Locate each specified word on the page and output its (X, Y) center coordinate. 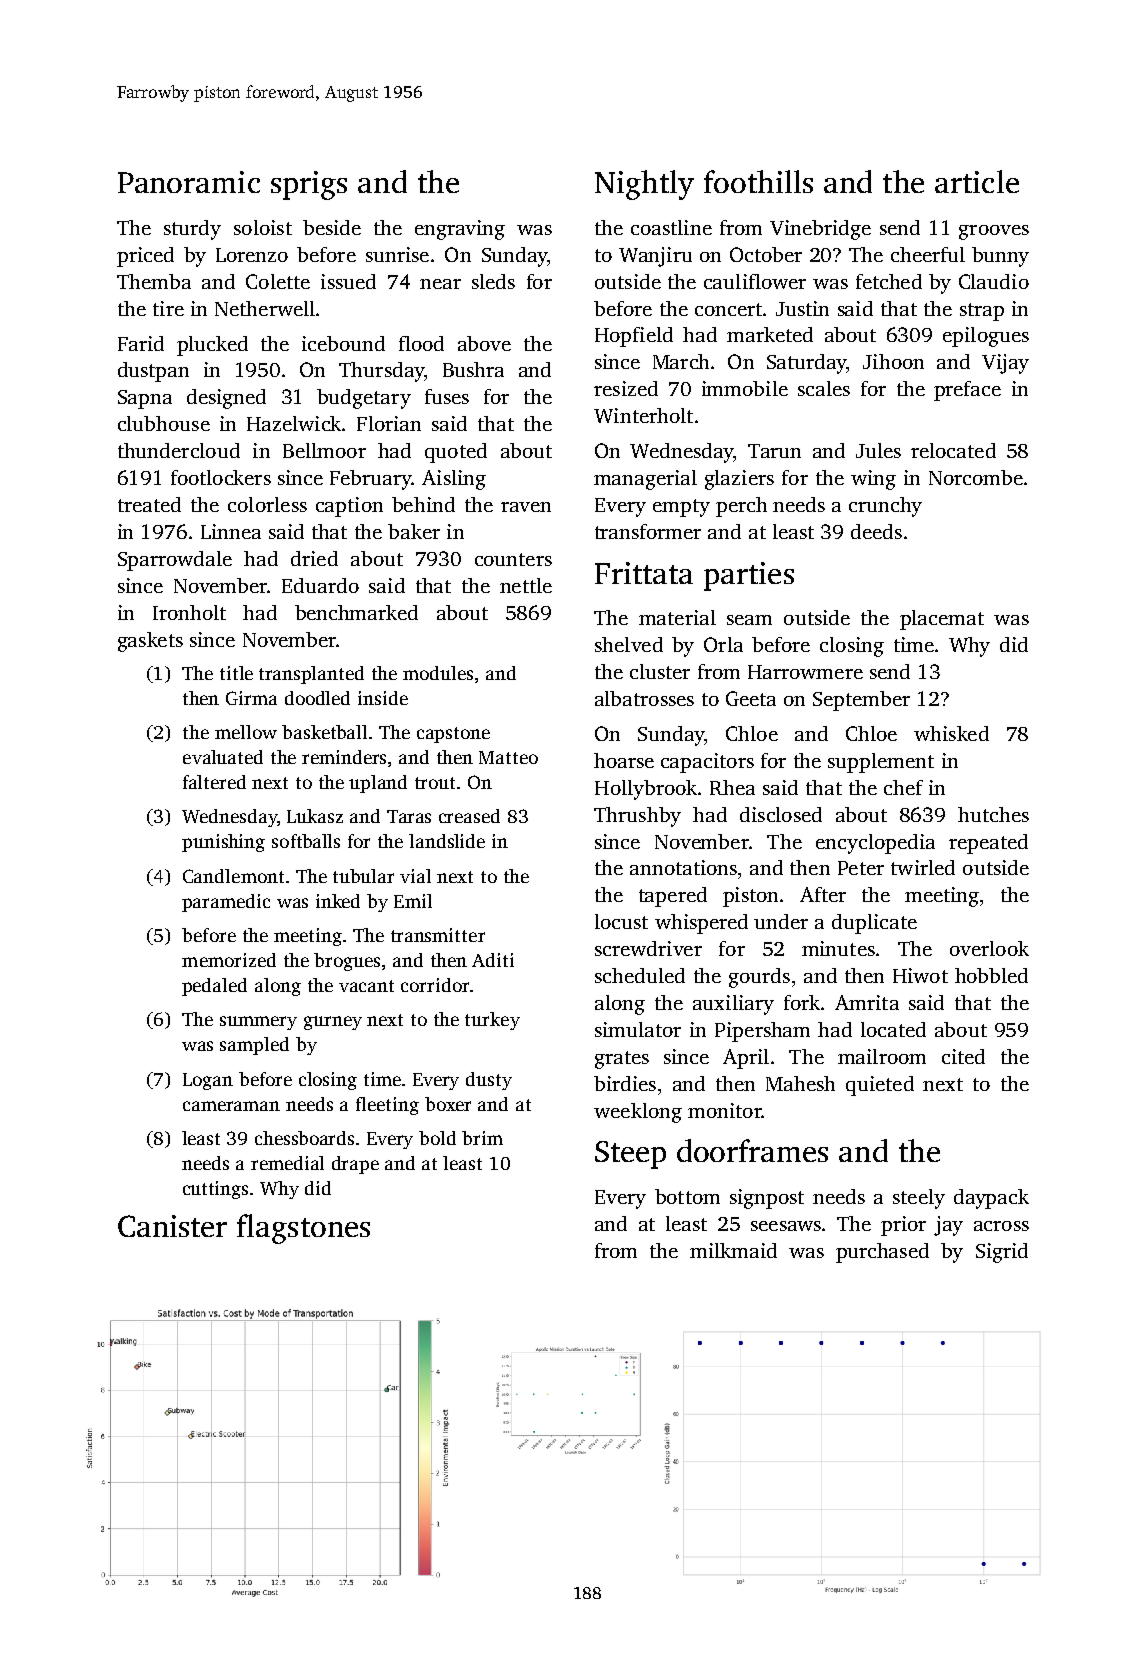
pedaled (214, 987)
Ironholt (189, 612)
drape (355, 1165)
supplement (881, 763)
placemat (942, 620)
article (977, 181)
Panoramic (189, 182)
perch (741, 507)
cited (963, 1056)
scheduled (640, 975)
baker (414, 531)
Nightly (644, 185)
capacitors (707, 763)
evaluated (223, 757)
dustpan (153, 372)
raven (526, 507)
